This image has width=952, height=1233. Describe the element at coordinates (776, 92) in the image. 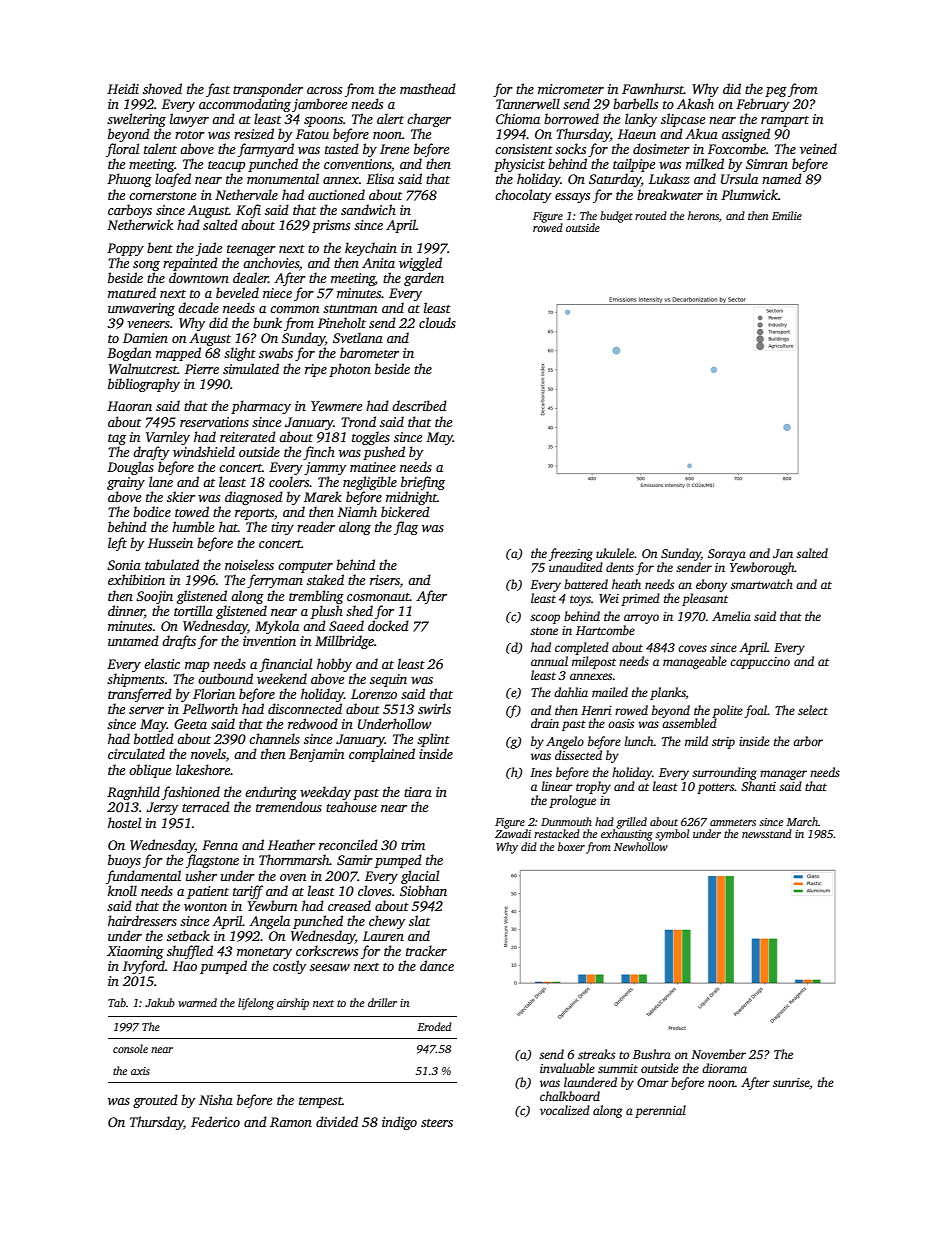

I see `peg` at that location.
